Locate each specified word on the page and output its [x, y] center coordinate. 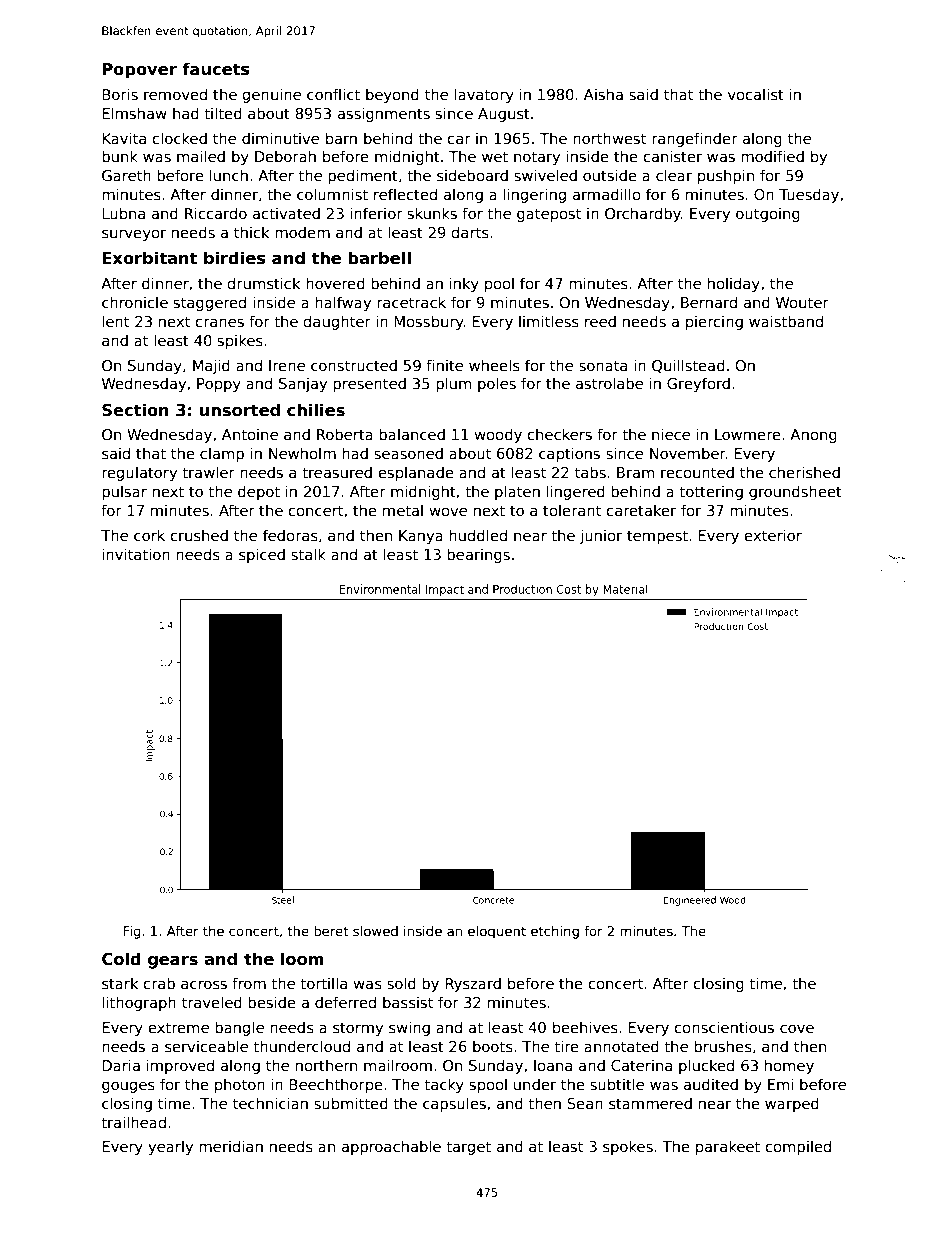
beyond [392, 95]
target [468, 1148]
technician [270, 1103]
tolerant [572, 510]
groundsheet [795, 492]
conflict [333, 94]
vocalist [756, 94]
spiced [262, 555]
